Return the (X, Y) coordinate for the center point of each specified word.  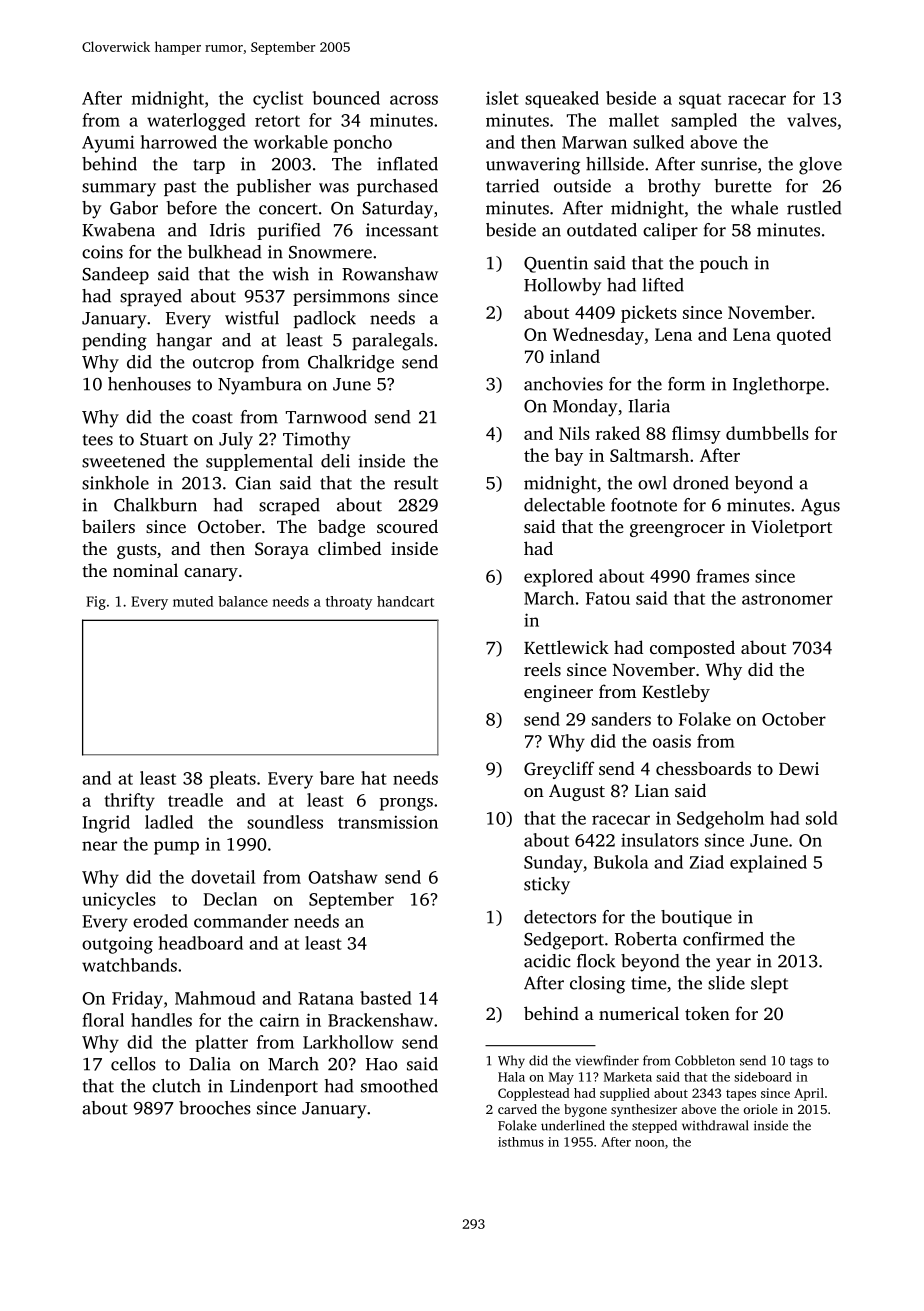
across (414, 100)
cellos (133, 1064)
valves (812, 120)
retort (277, 121)
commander (241, 921)
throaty (349, 603)
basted (386, 998)
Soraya (282, 550)
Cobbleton (705, 1060)
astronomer (787, 599)
